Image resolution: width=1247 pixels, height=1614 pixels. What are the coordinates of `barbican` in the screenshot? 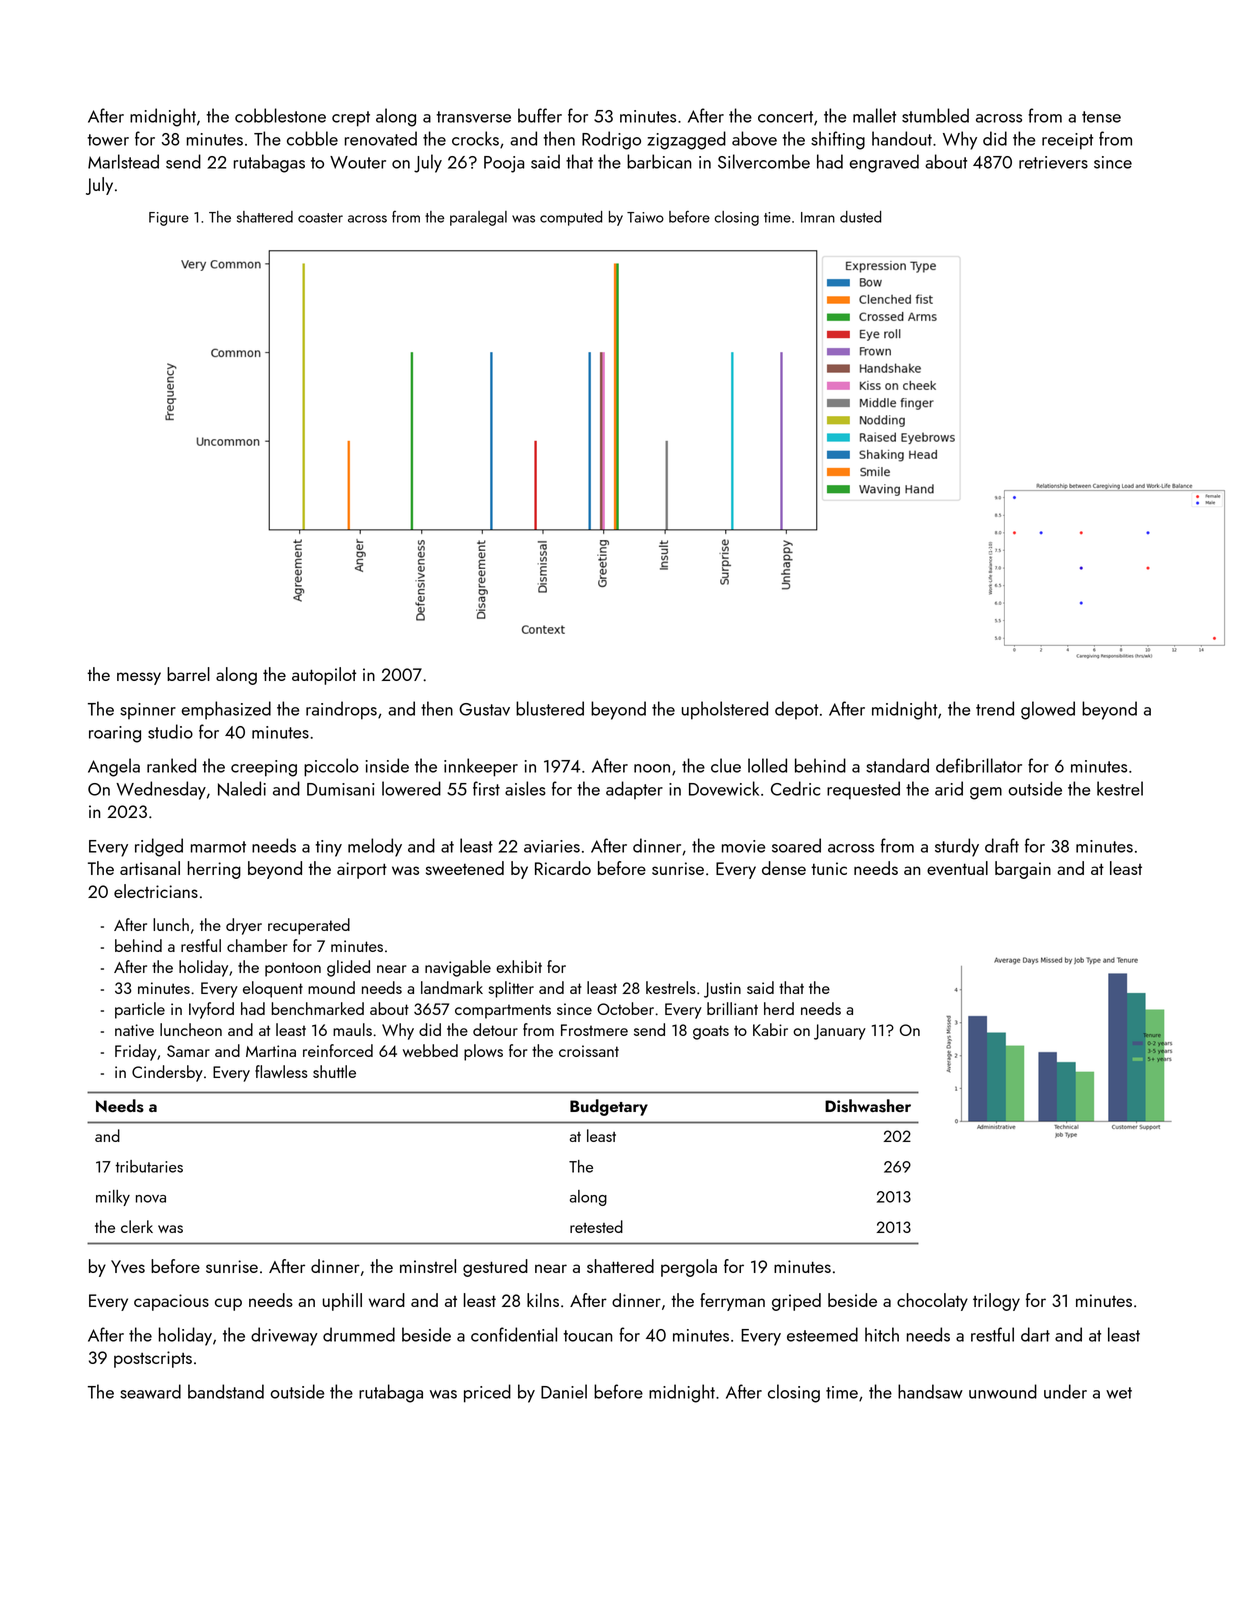 It's located at (659, 161).
